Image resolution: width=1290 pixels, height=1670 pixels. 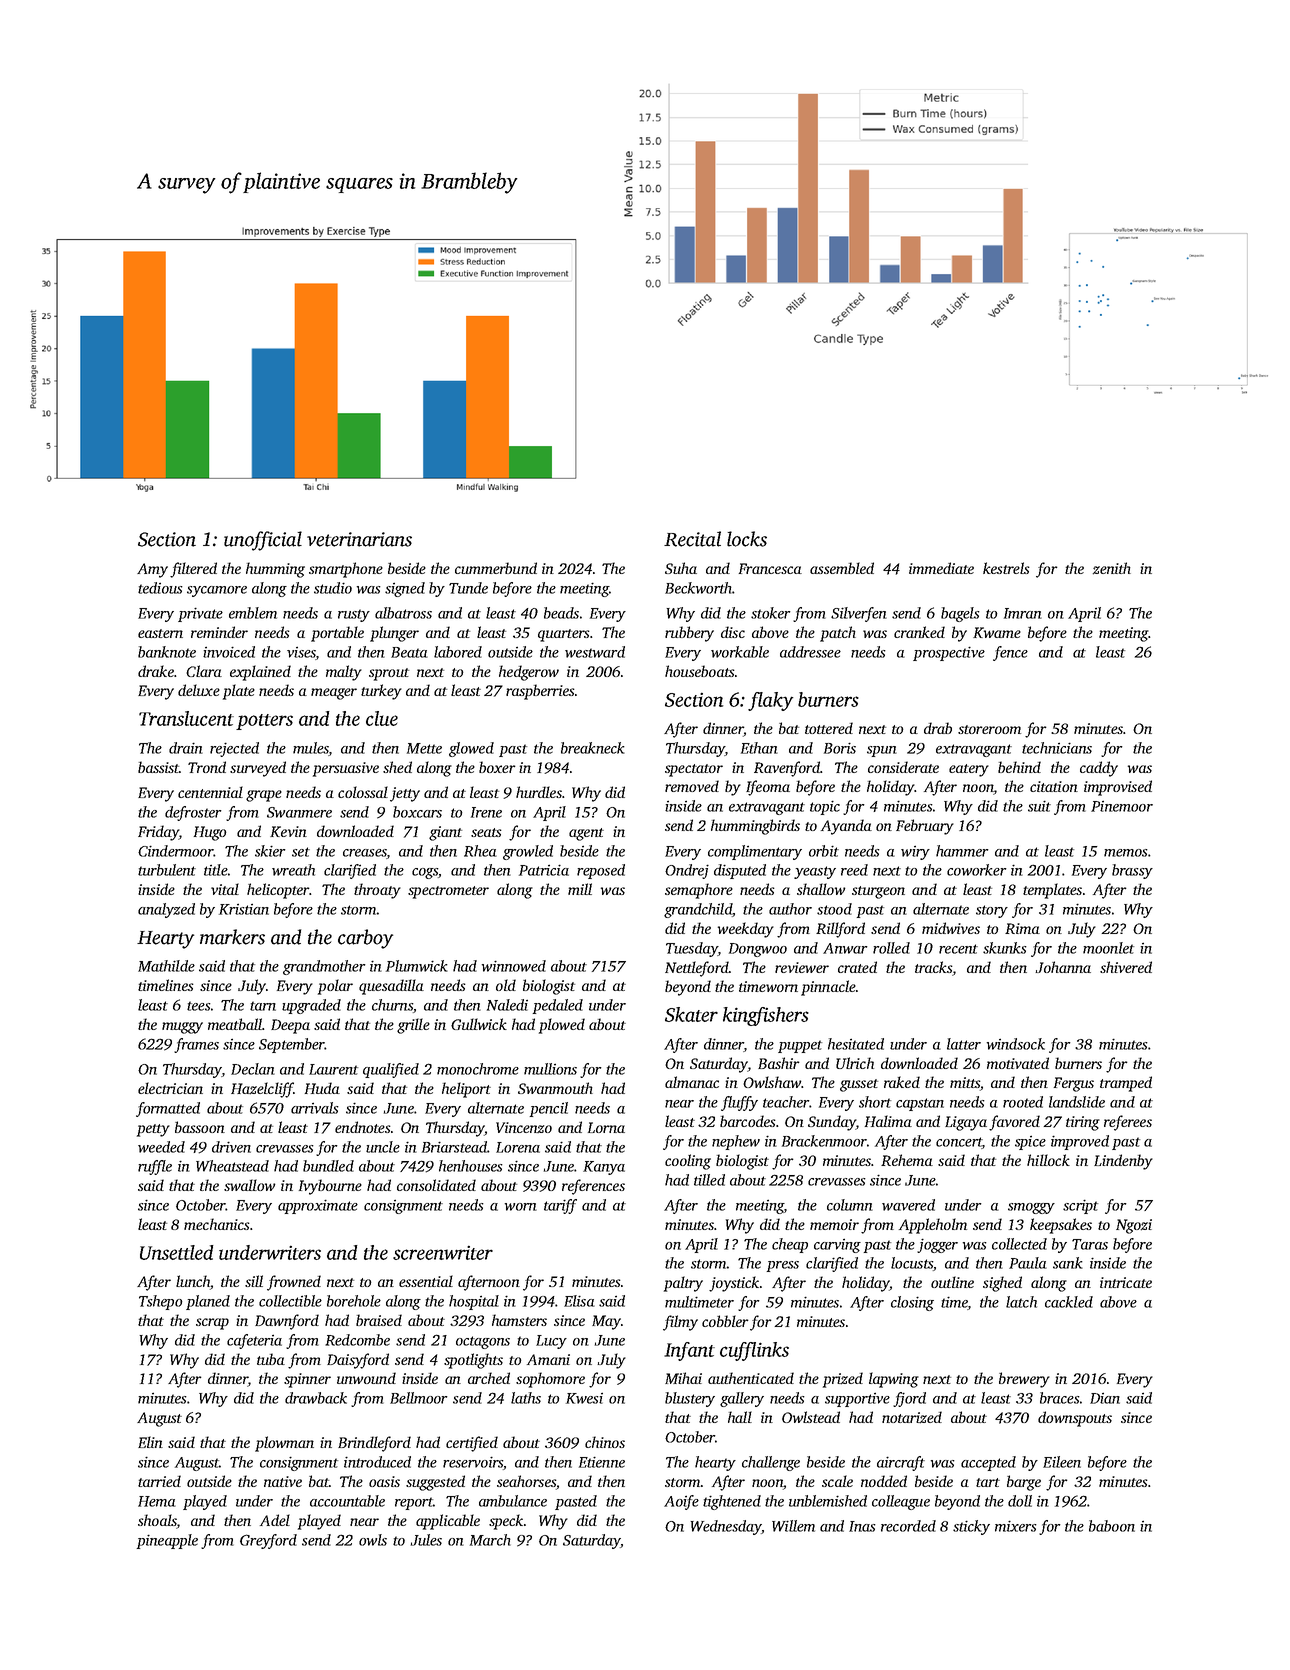 I want to click on caddy, so click(x=1099, y=769).
